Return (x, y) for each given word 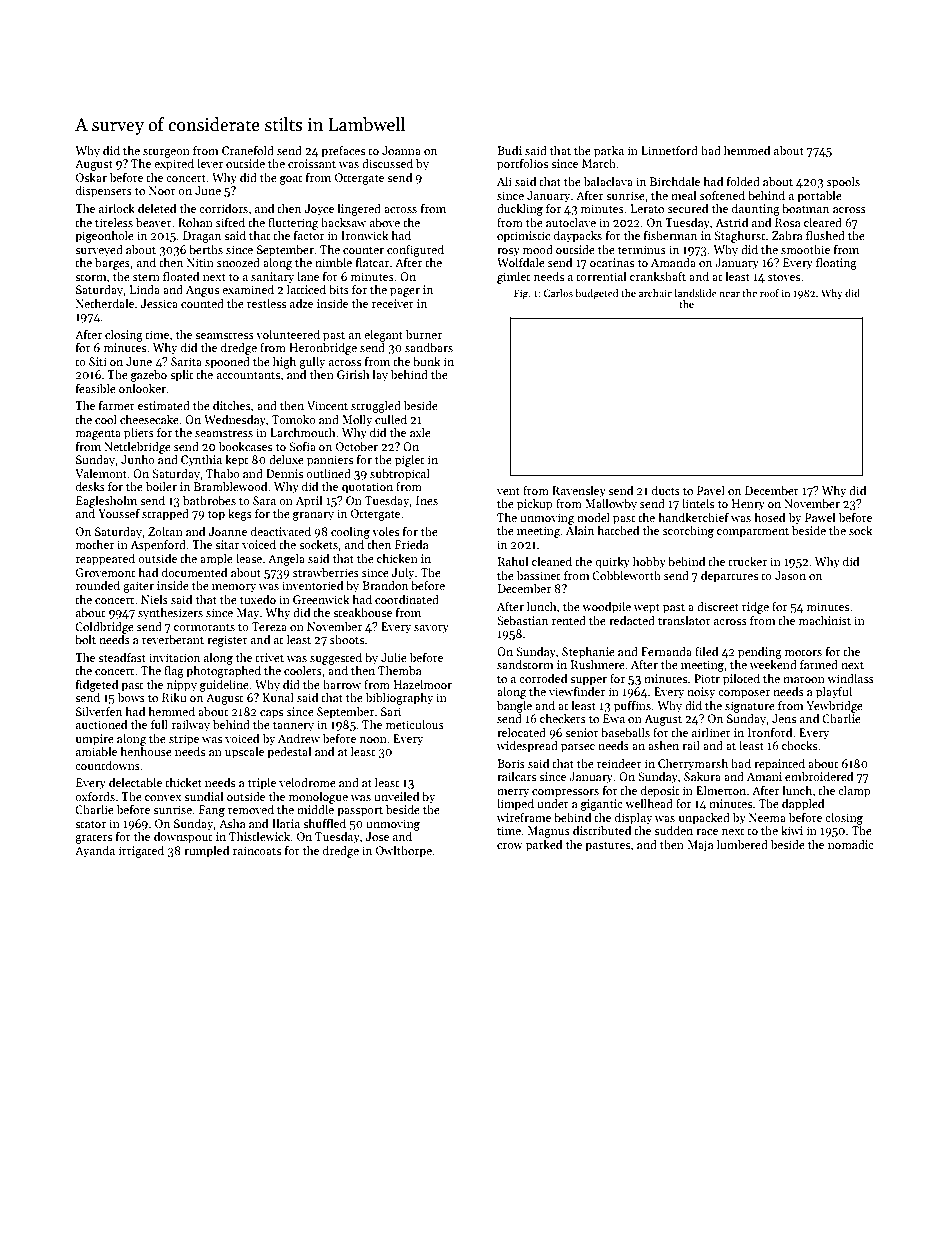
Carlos (558, 293)
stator (90, 824)
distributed (602, 830)
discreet (718, 606)
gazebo (149, 376)
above (385, 222)
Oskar (91, 177)
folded (743, 181)
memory (234, 588)
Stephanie (588, 652)
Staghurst (740, 236)
